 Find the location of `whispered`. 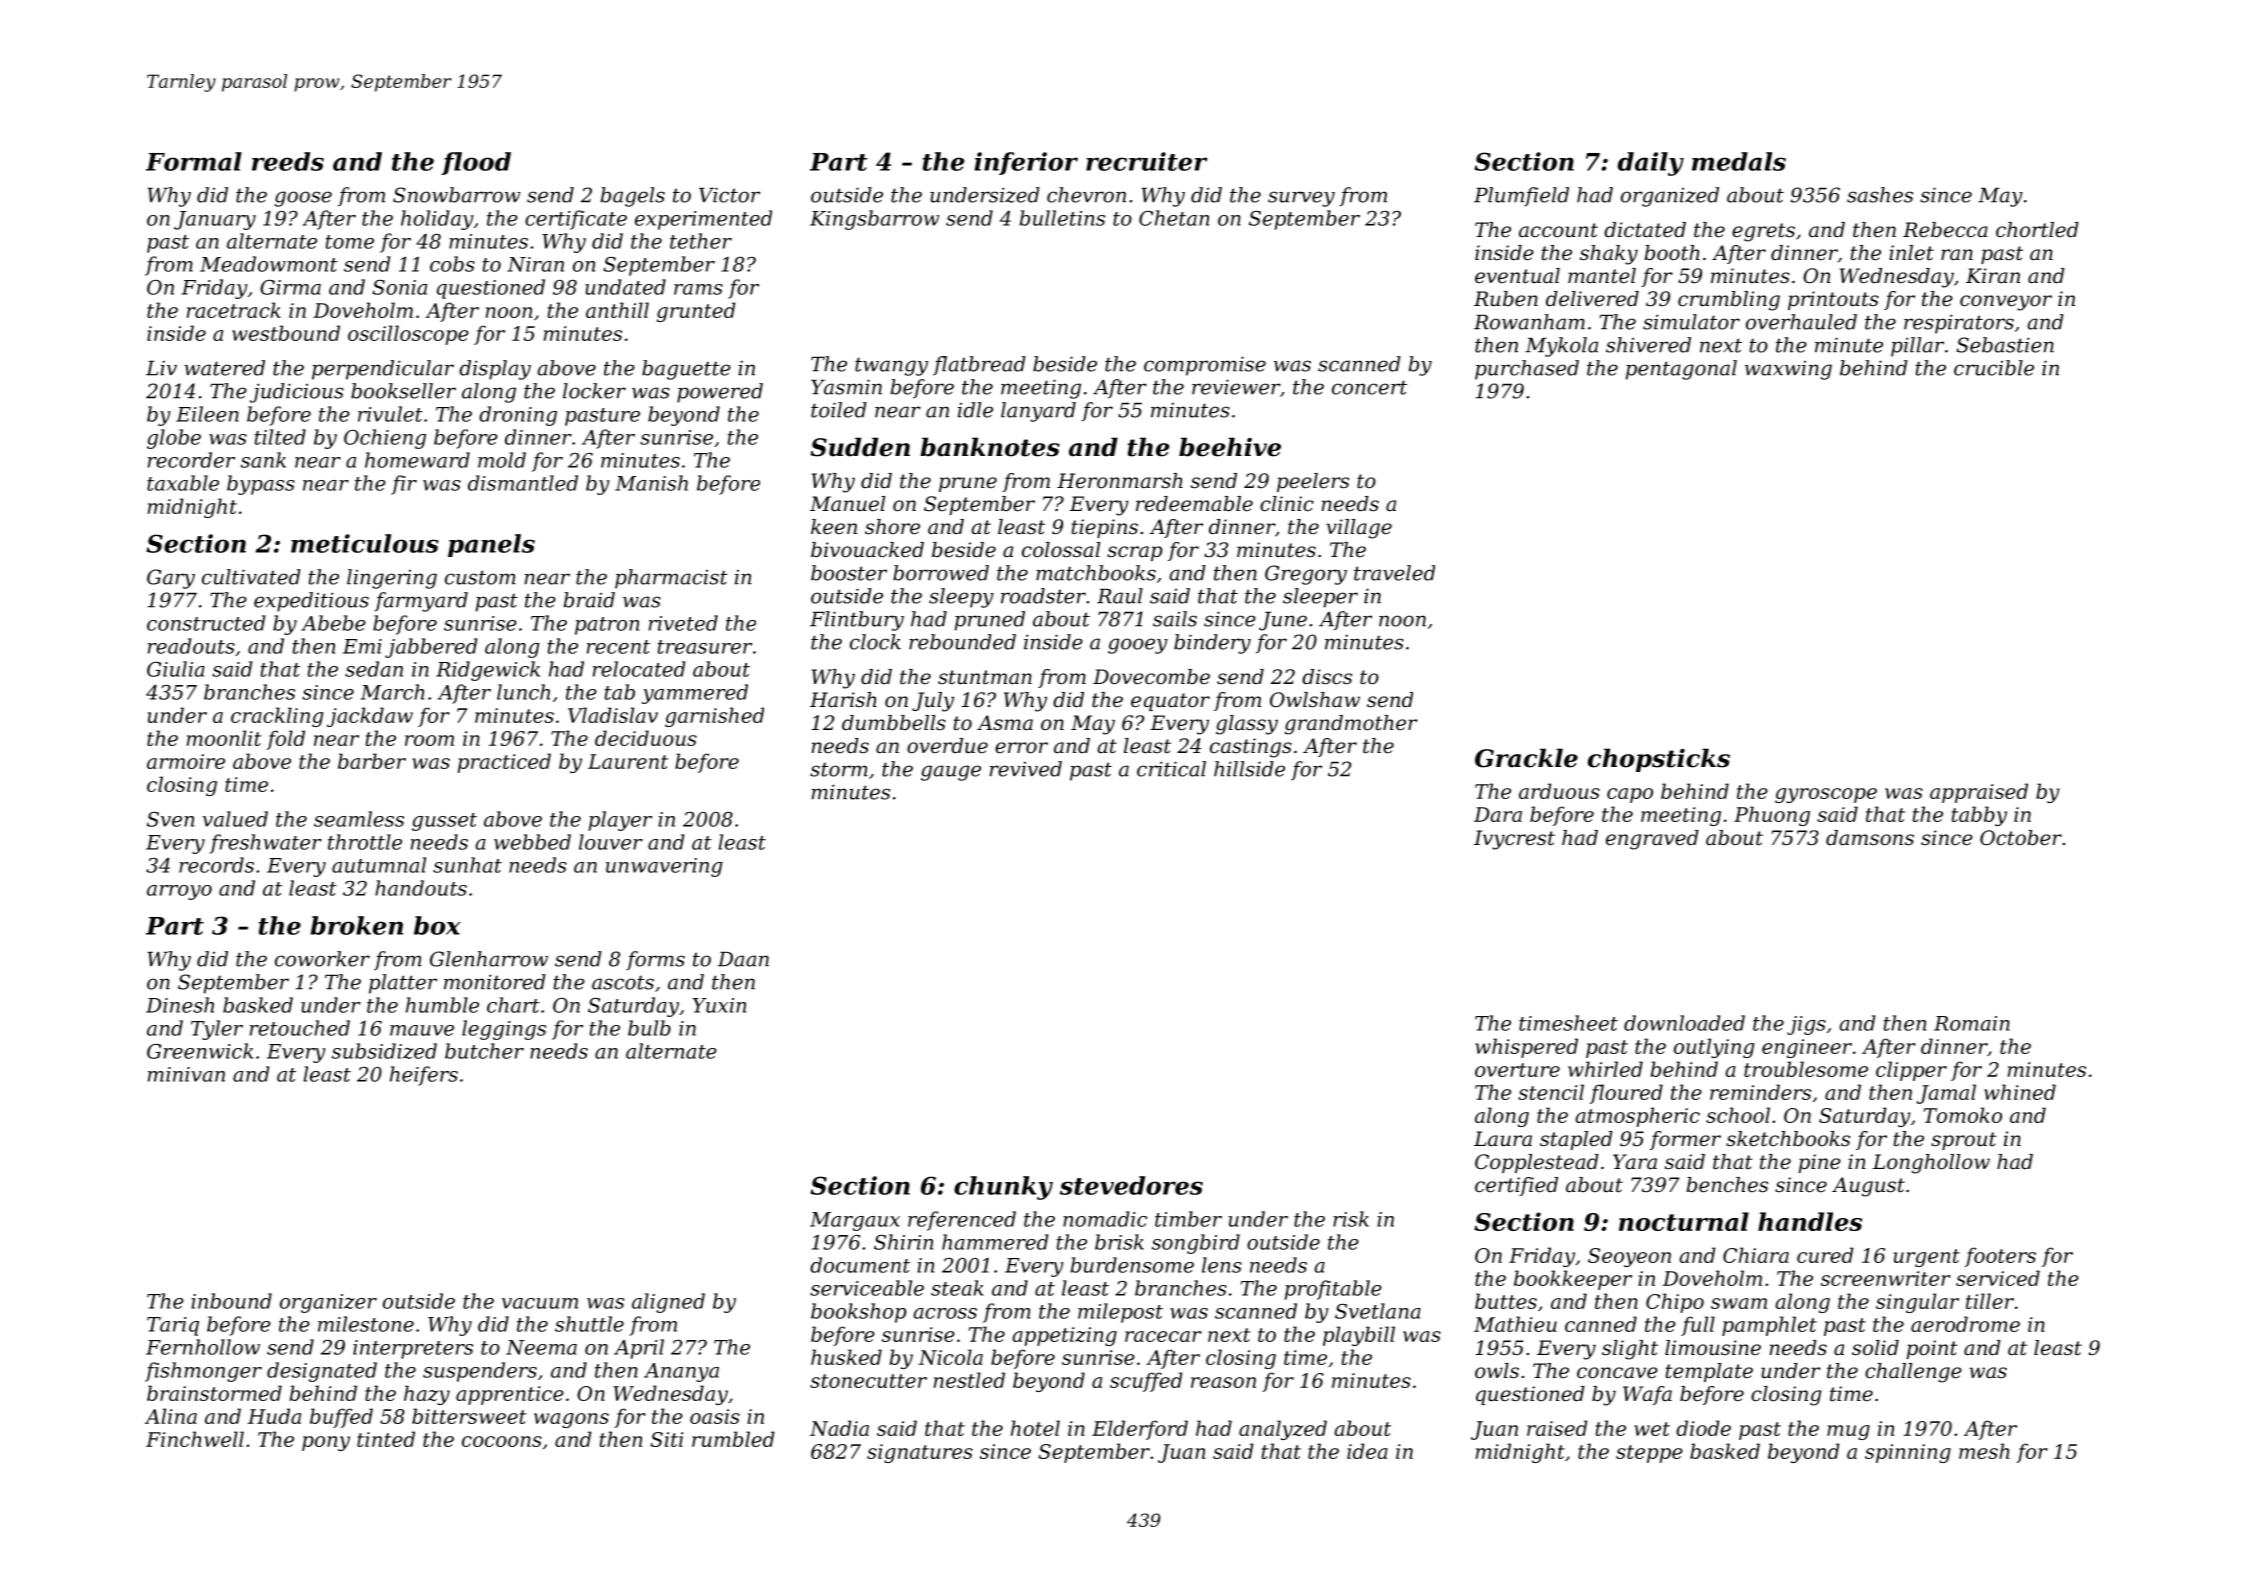

whispered is located at coordinates (1526, 1048).
